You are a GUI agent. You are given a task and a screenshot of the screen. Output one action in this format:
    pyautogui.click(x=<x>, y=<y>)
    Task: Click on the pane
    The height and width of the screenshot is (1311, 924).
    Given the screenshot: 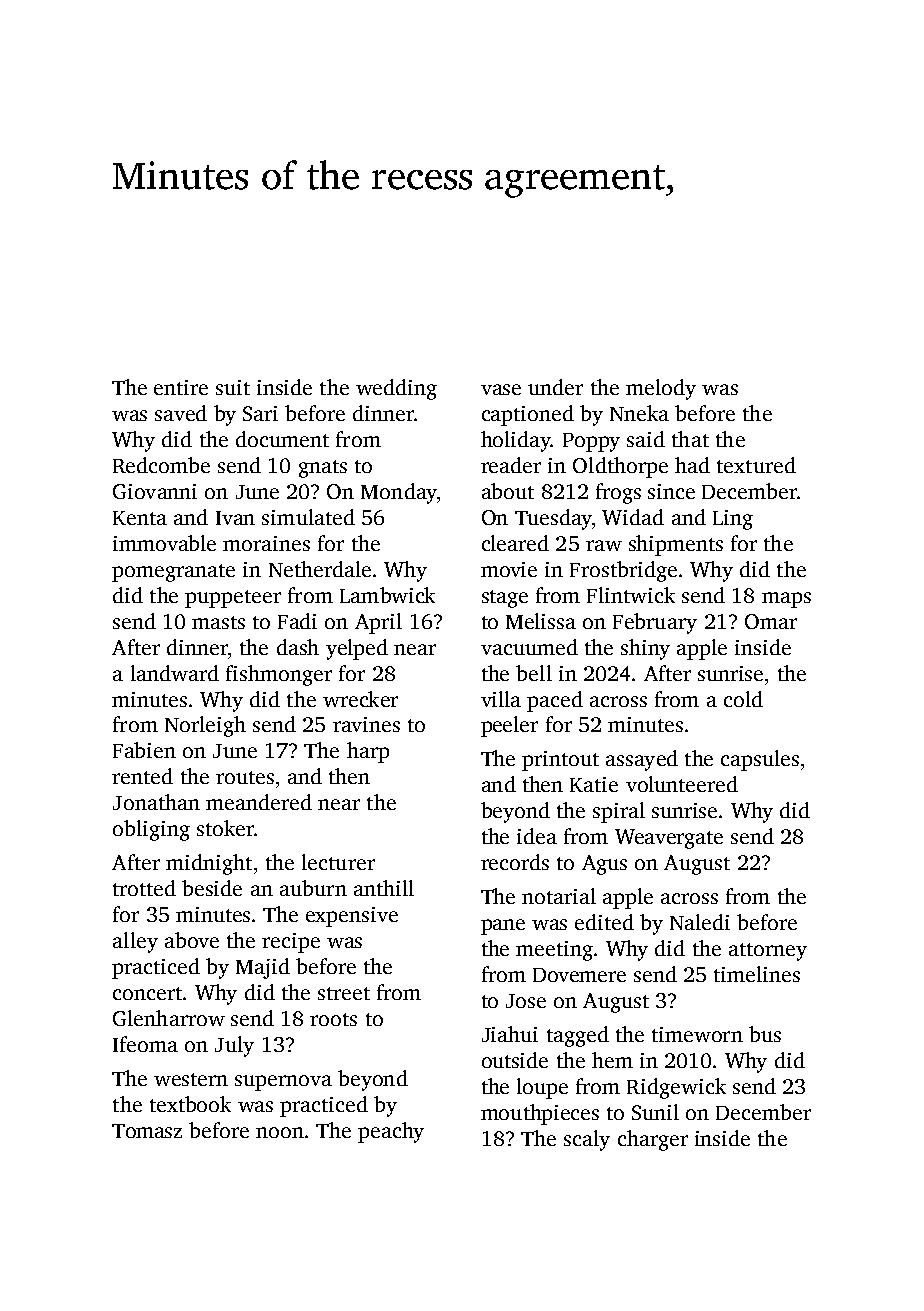 What is the action you would take?
    pyautogui.click(x=503, y=927)
